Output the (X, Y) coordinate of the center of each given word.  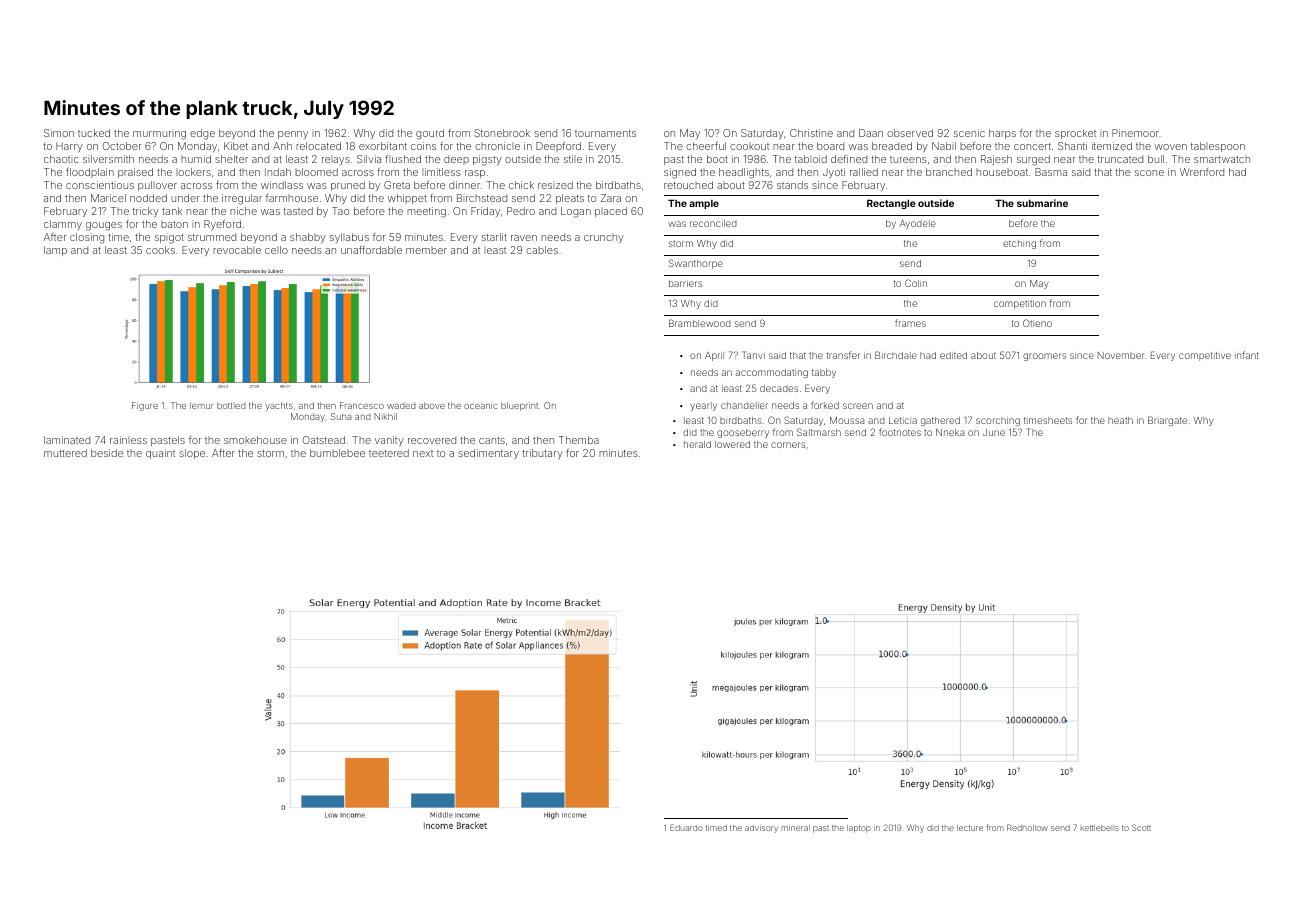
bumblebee (337, 453)
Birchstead (482, 198)
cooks (160, 250)
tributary (542, 454)
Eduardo (686, 827)
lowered (732, 444)
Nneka (950, 432)
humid (196, 159)
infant (1247, 355)
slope (192, 454)
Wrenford (1202, 172)
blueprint (519, 406)
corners (788, 445)
